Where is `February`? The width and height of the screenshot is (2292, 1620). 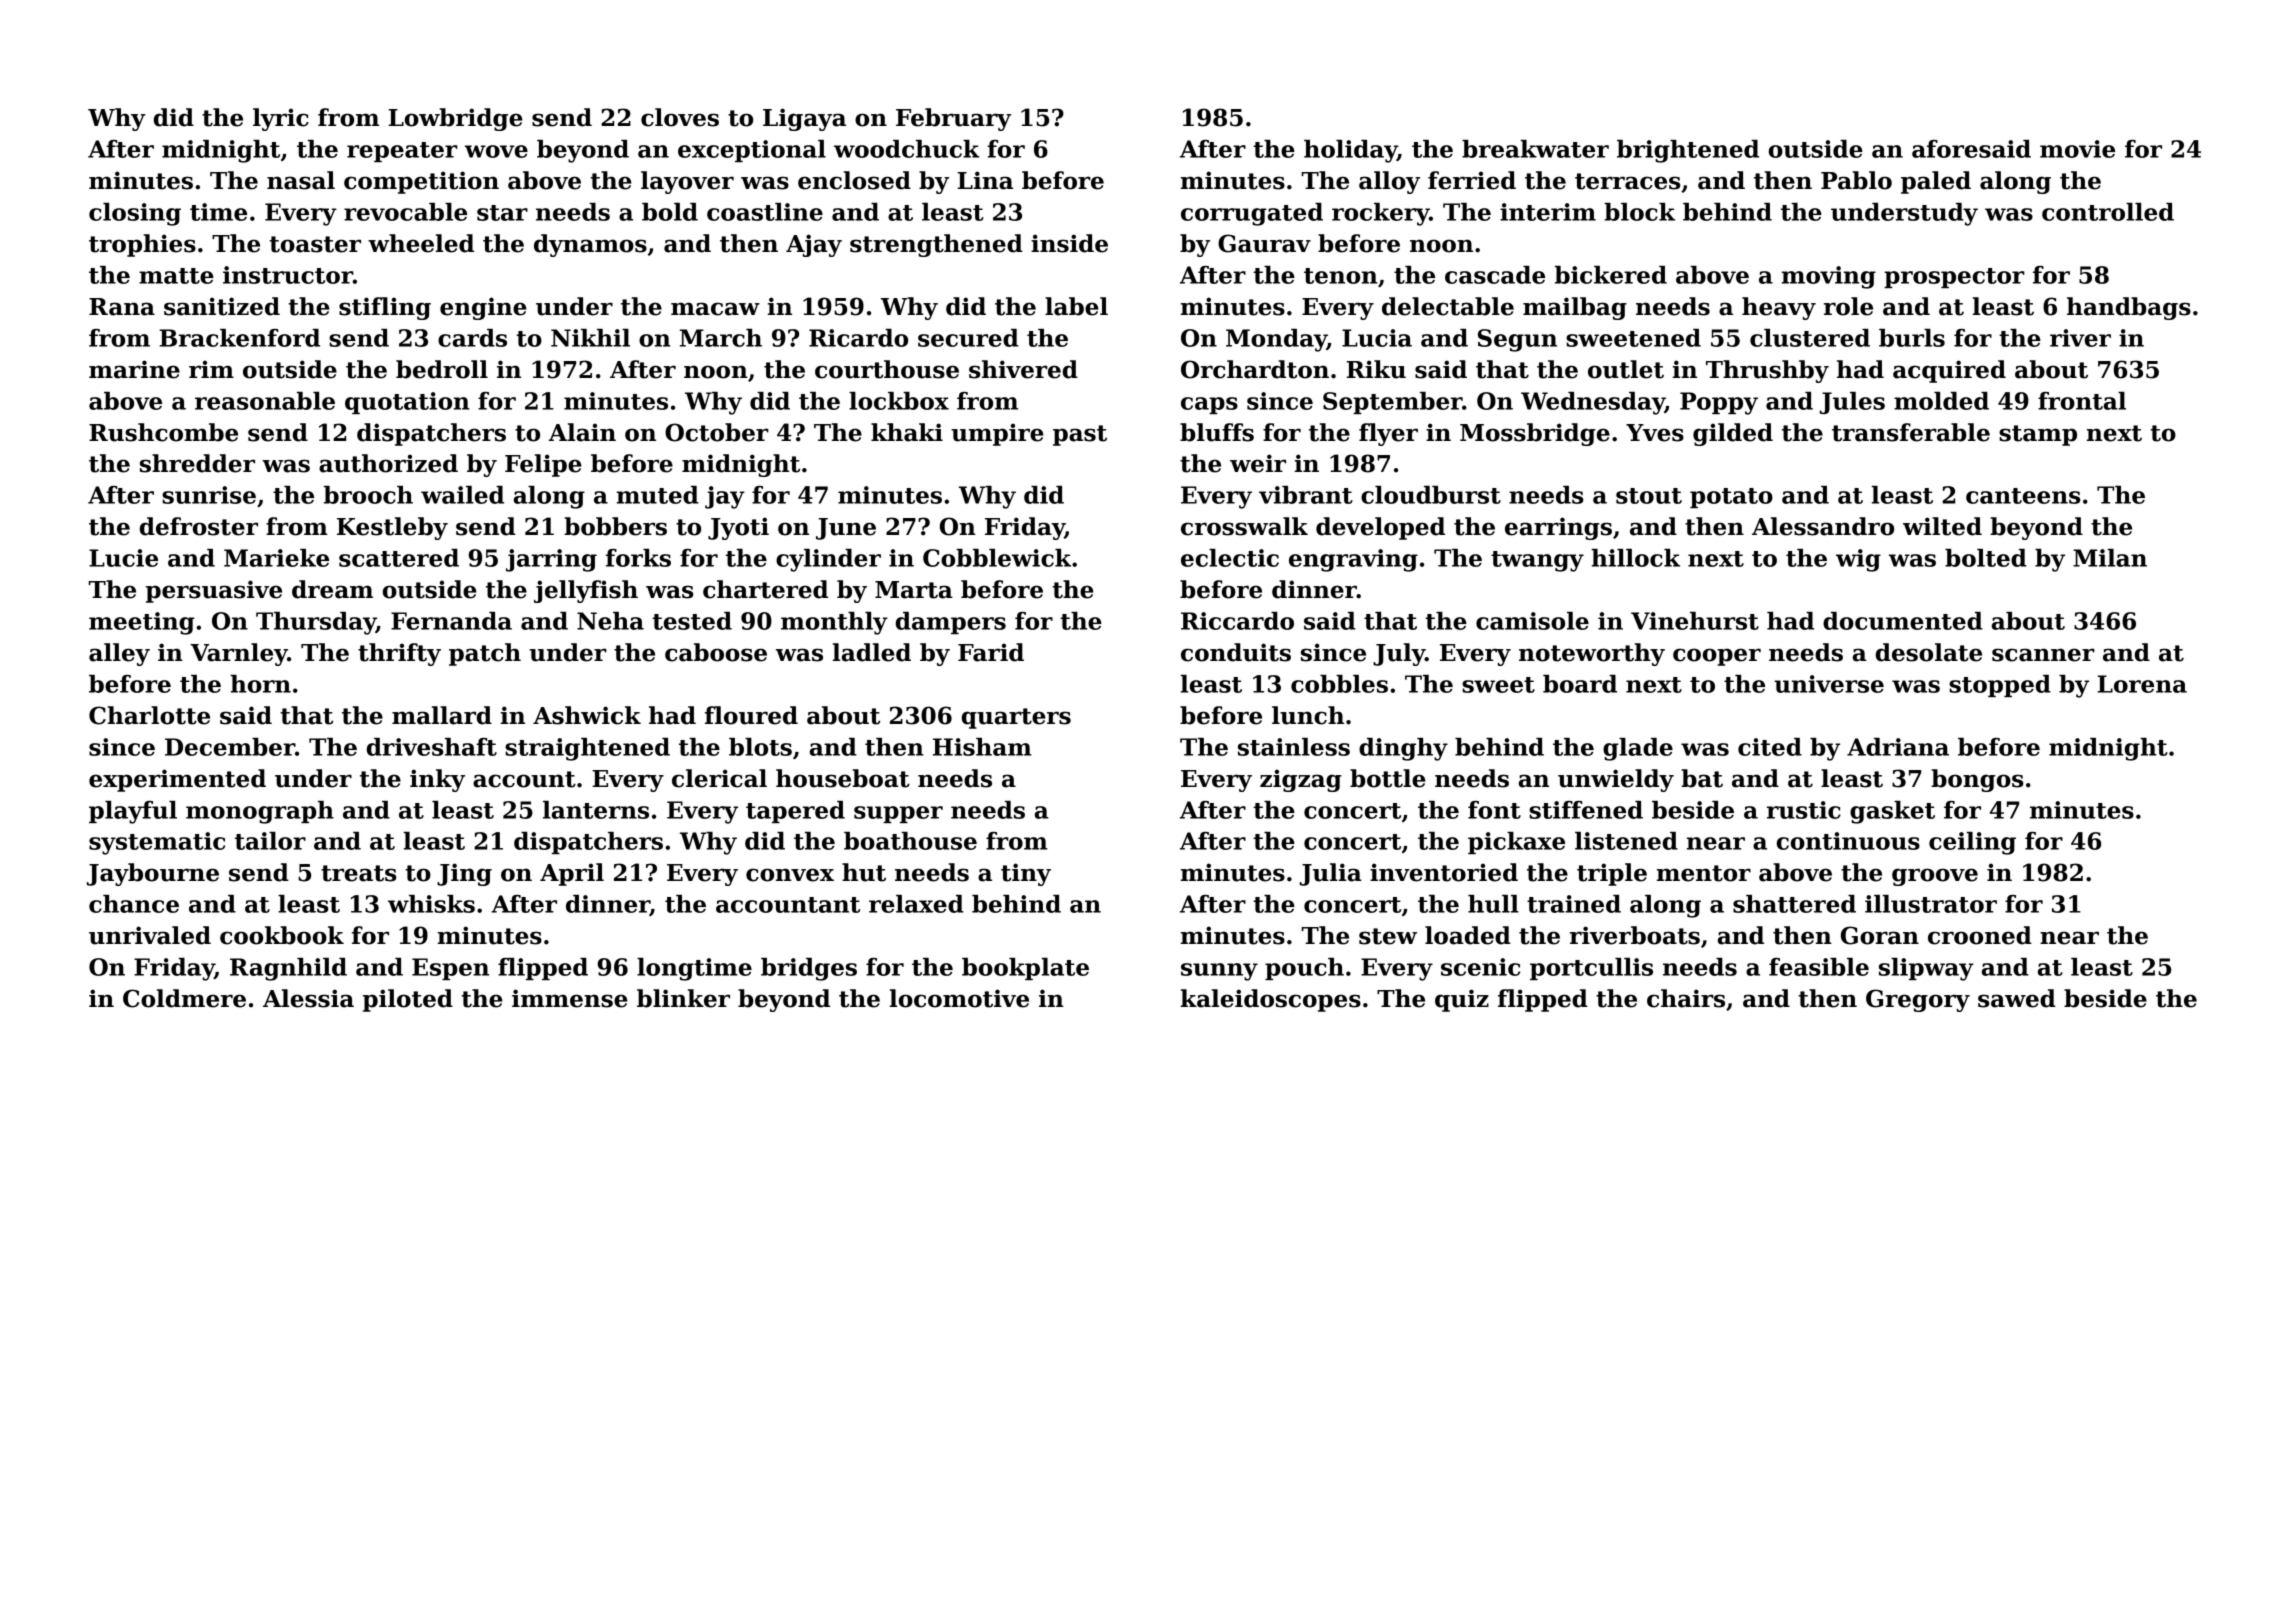
February is located at coordinates (953, 119).
